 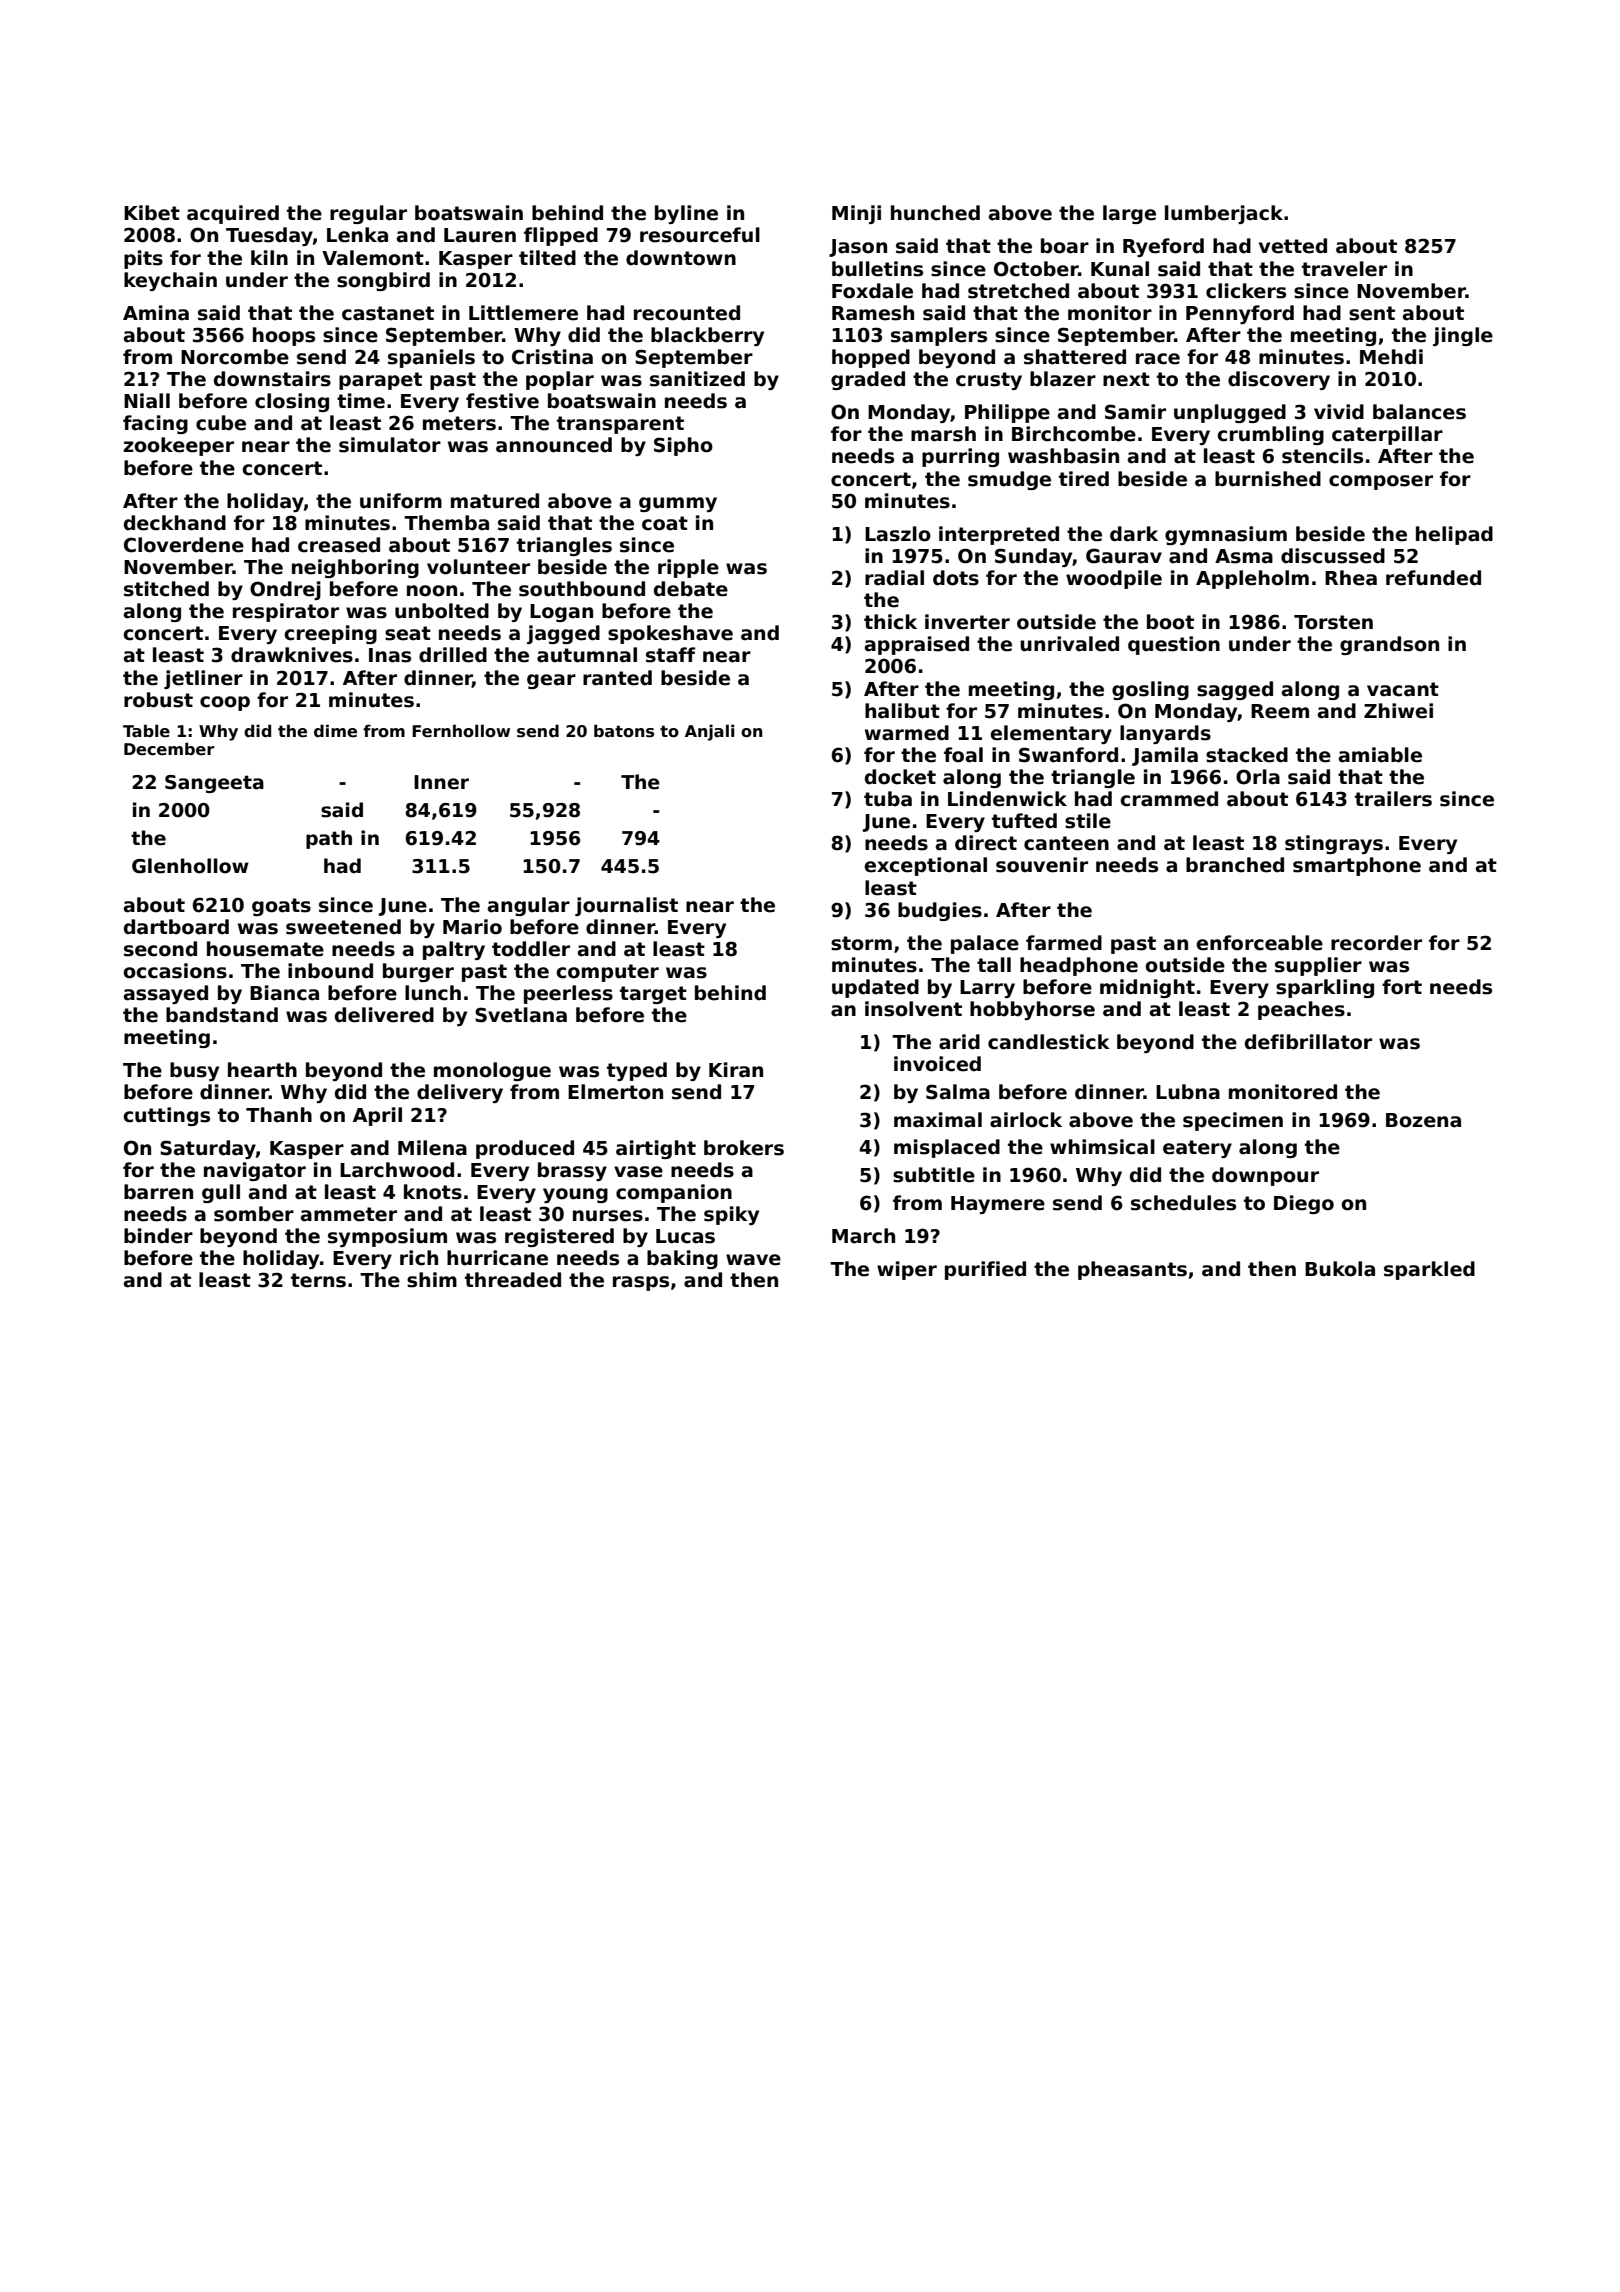 What do you see at coordinates (1419, 412) in the screenshot?
I see `balances` at bounding box center [1419, 412].
